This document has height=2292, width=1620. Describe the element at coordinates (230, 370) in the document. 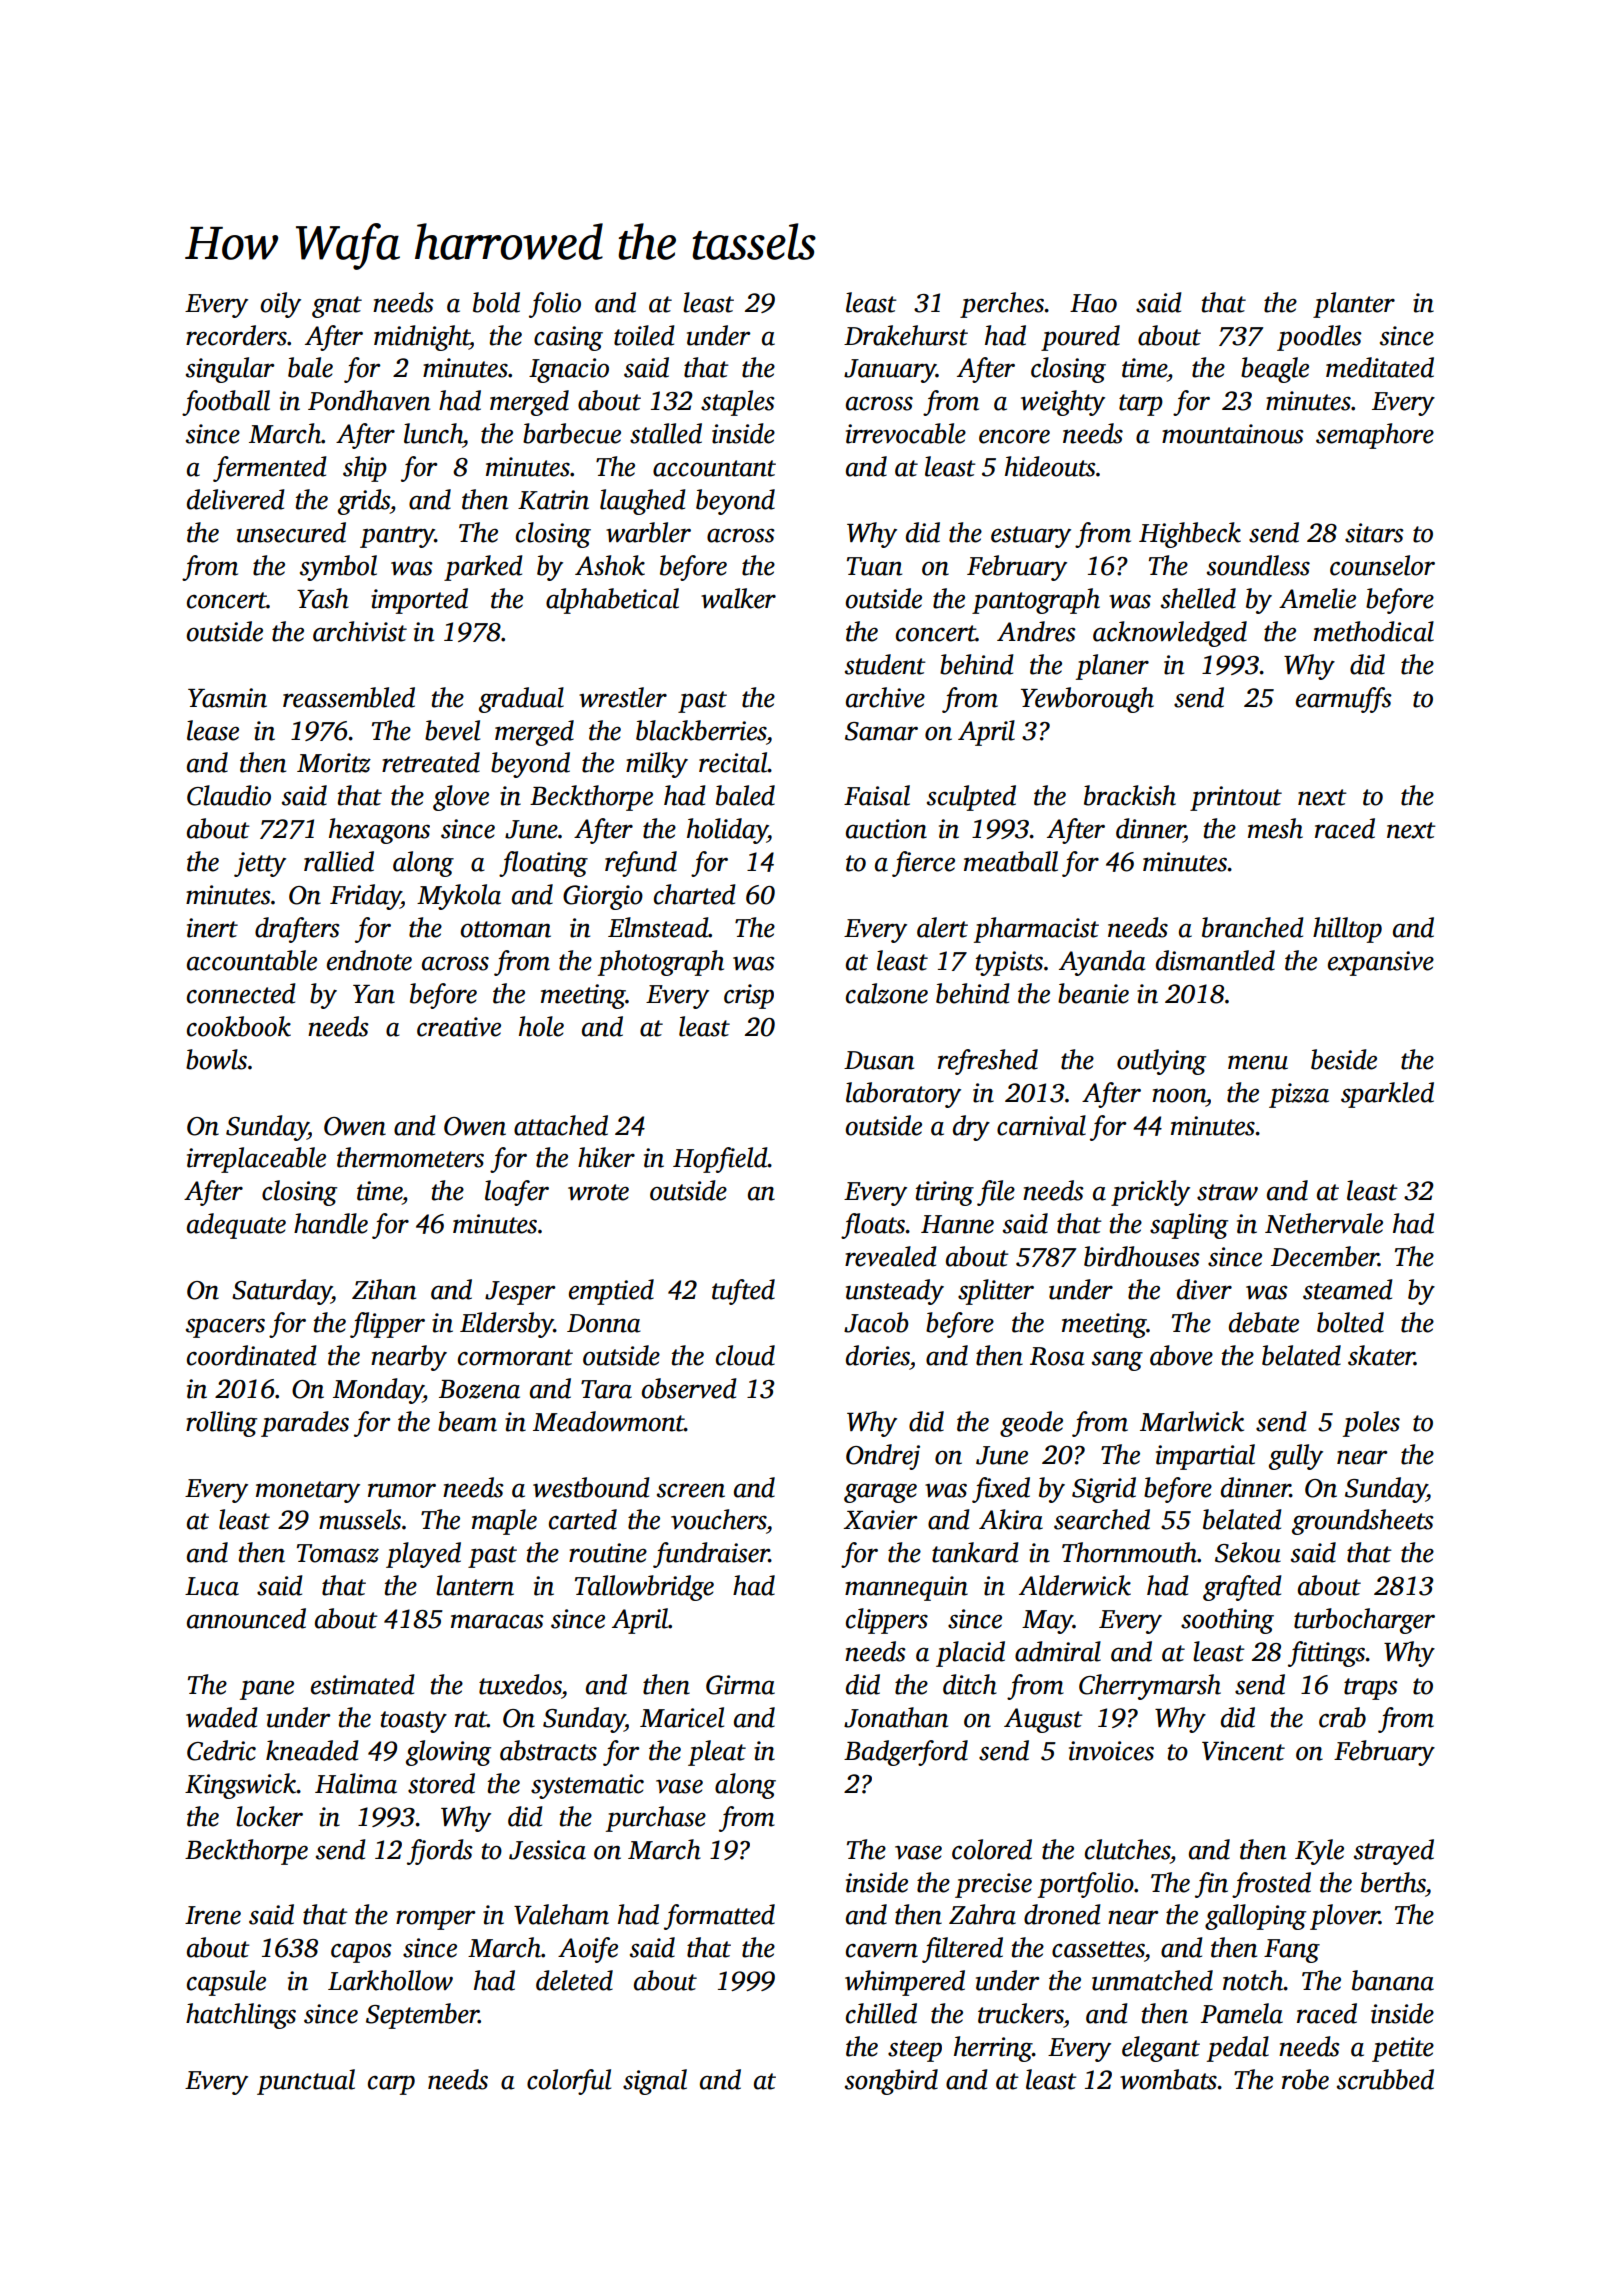

I see `singular` at that location.
